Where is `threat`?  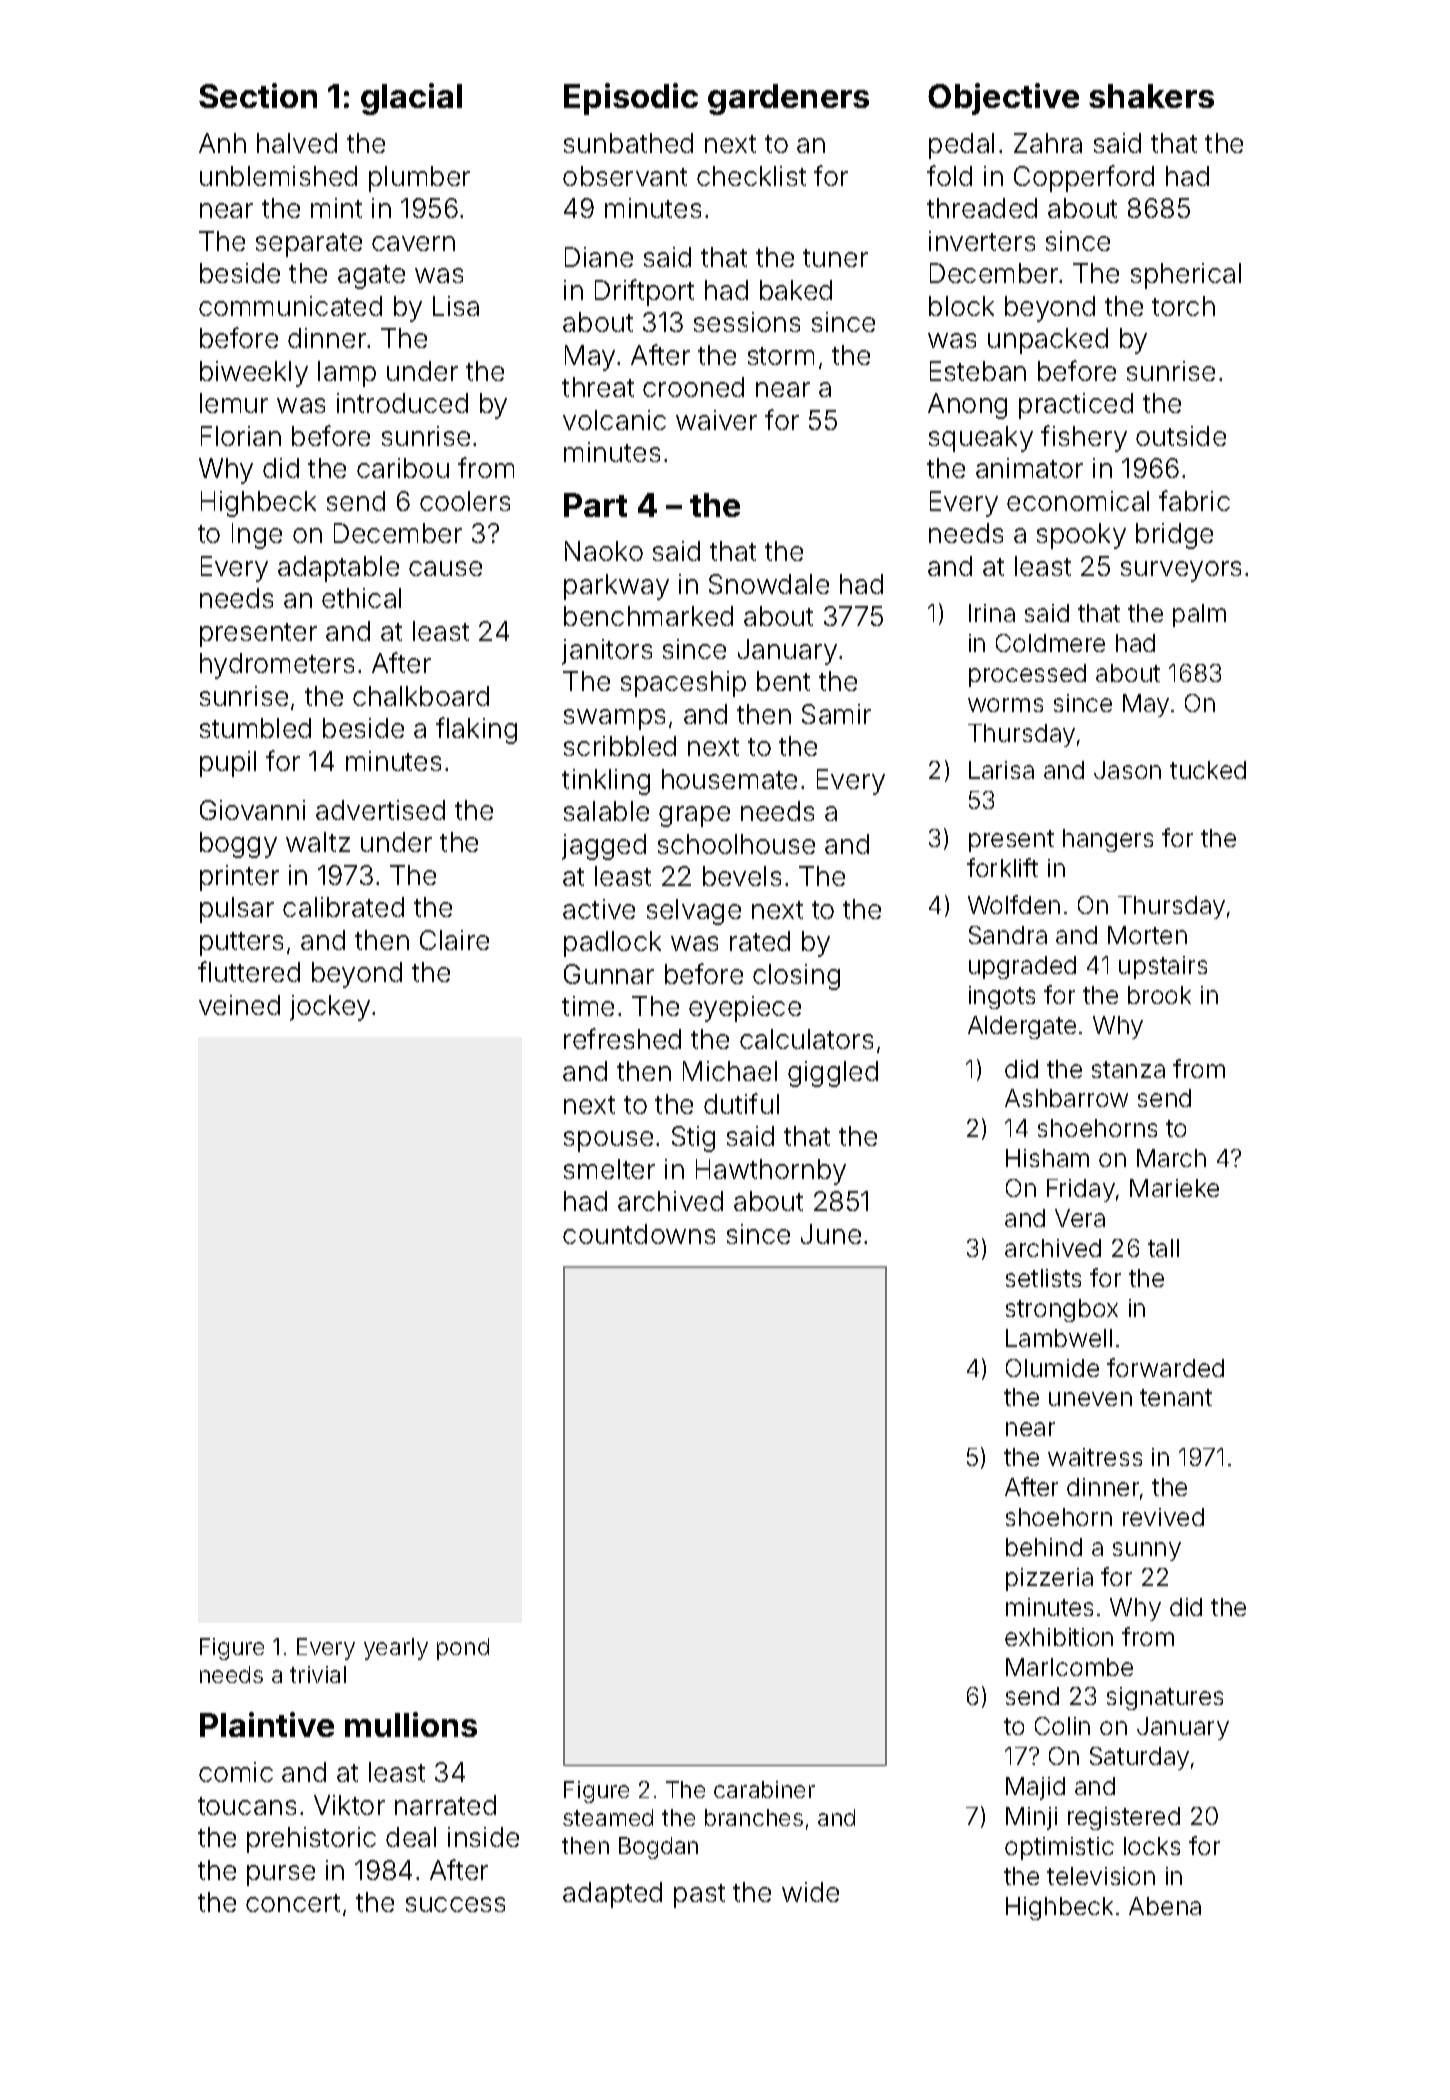 threat is located at coordinates (598, 387).
